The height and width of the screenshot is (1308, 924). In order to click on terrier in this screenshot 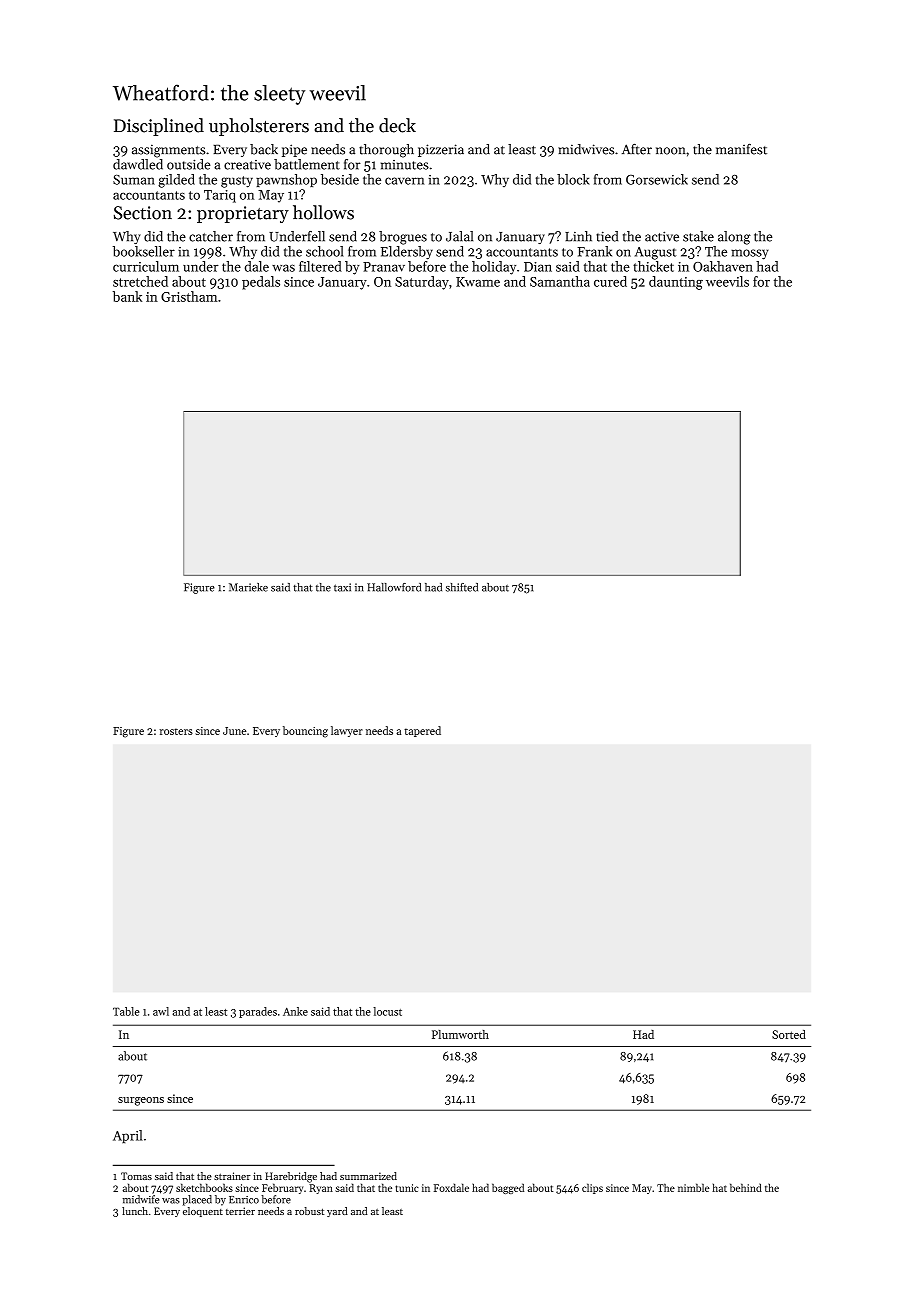, I will do `click(240, 1211)`.
